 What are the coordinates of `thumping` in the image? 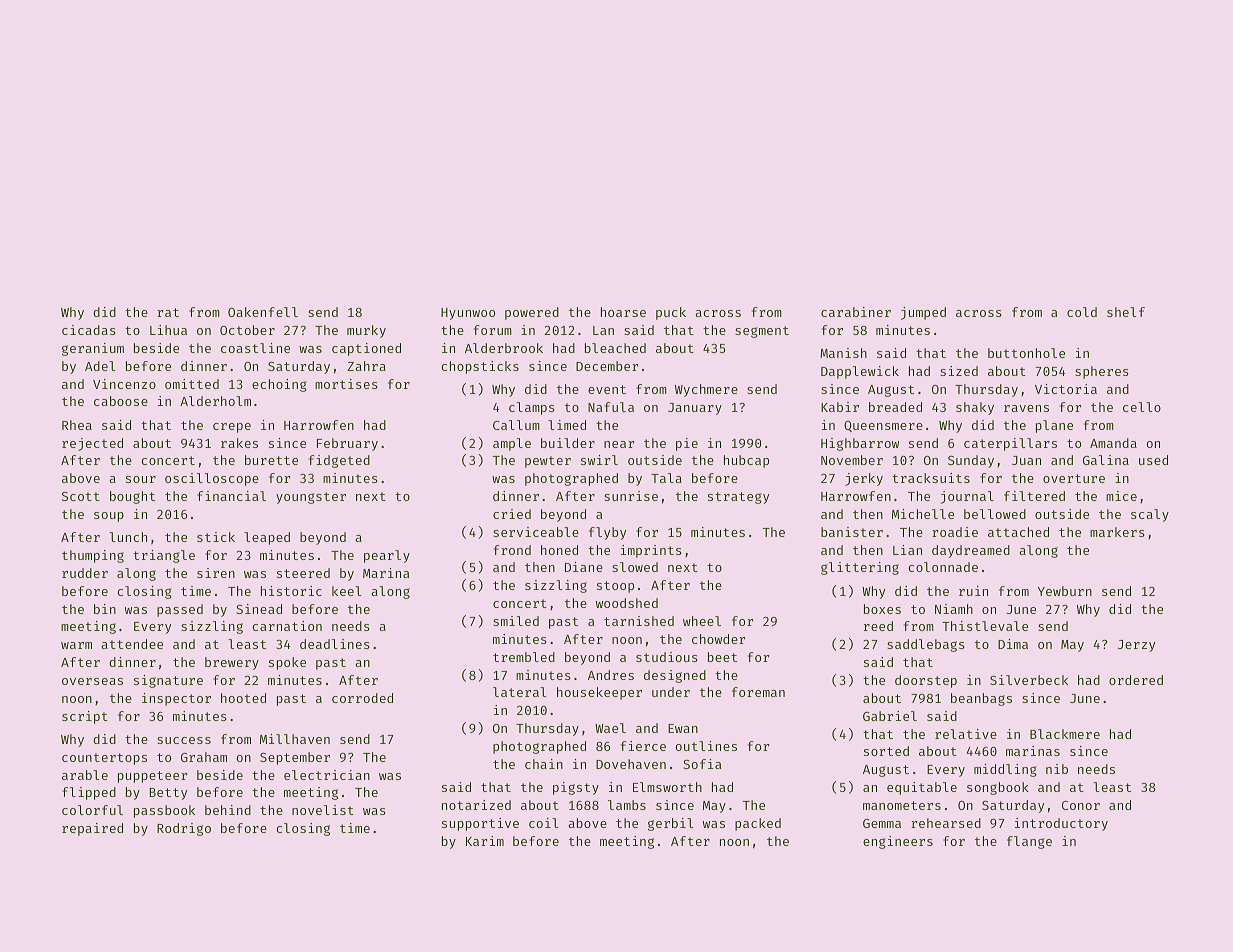 It's located at (93, 556).
